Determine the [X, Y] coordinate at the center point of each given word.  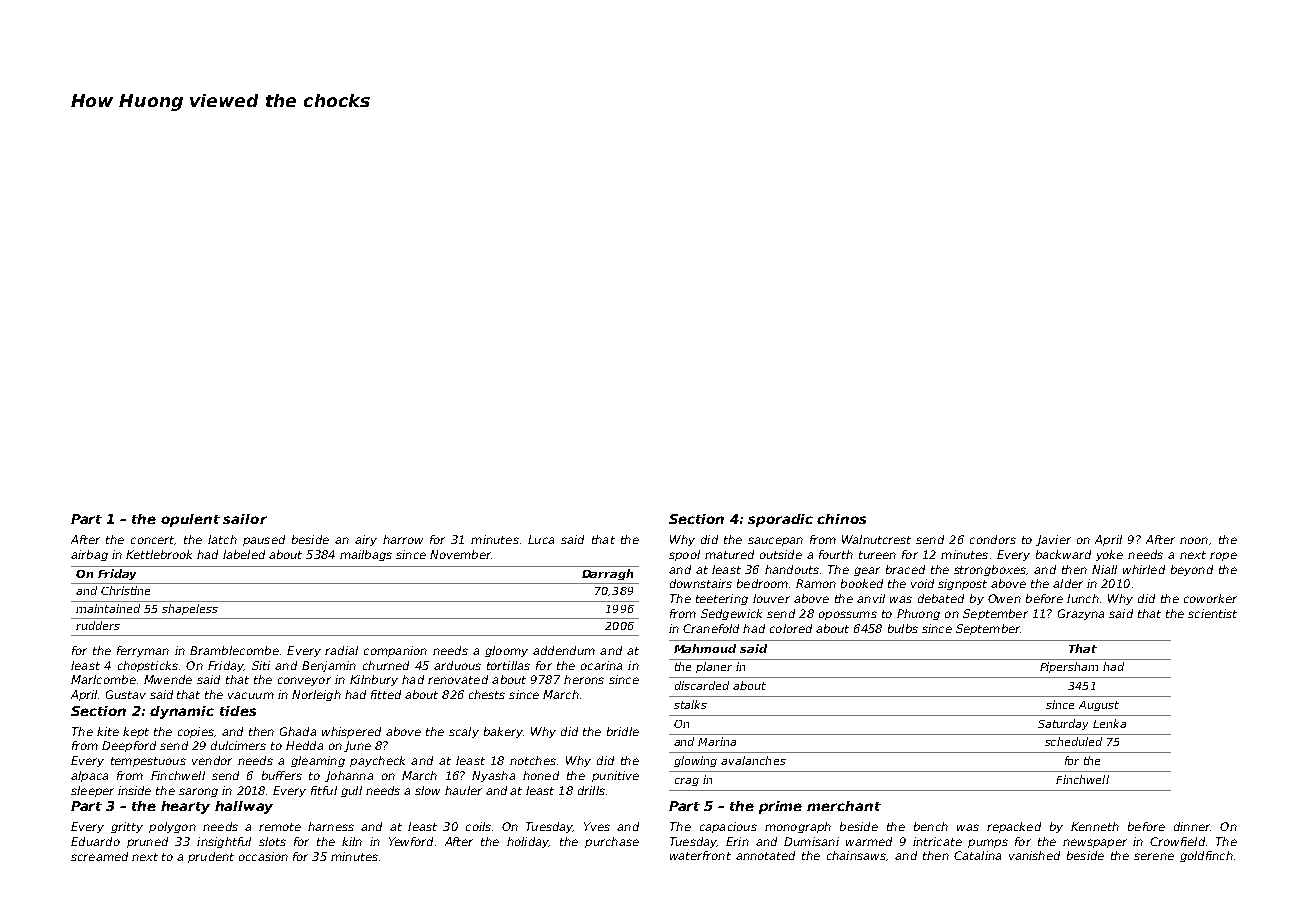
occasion [263, 856]
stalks [690, 704]
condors [993, 539]
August [1099, 706]
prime [780, 807]
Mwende [168, 679]
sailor [245, 519]
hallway [244, 807]
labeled [244, 554]
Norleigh [316, 695]
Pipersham [1069, 667]
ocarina [601, 665]
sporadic [780, 520]
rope [1223, 556]
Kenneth [1095, 826]
